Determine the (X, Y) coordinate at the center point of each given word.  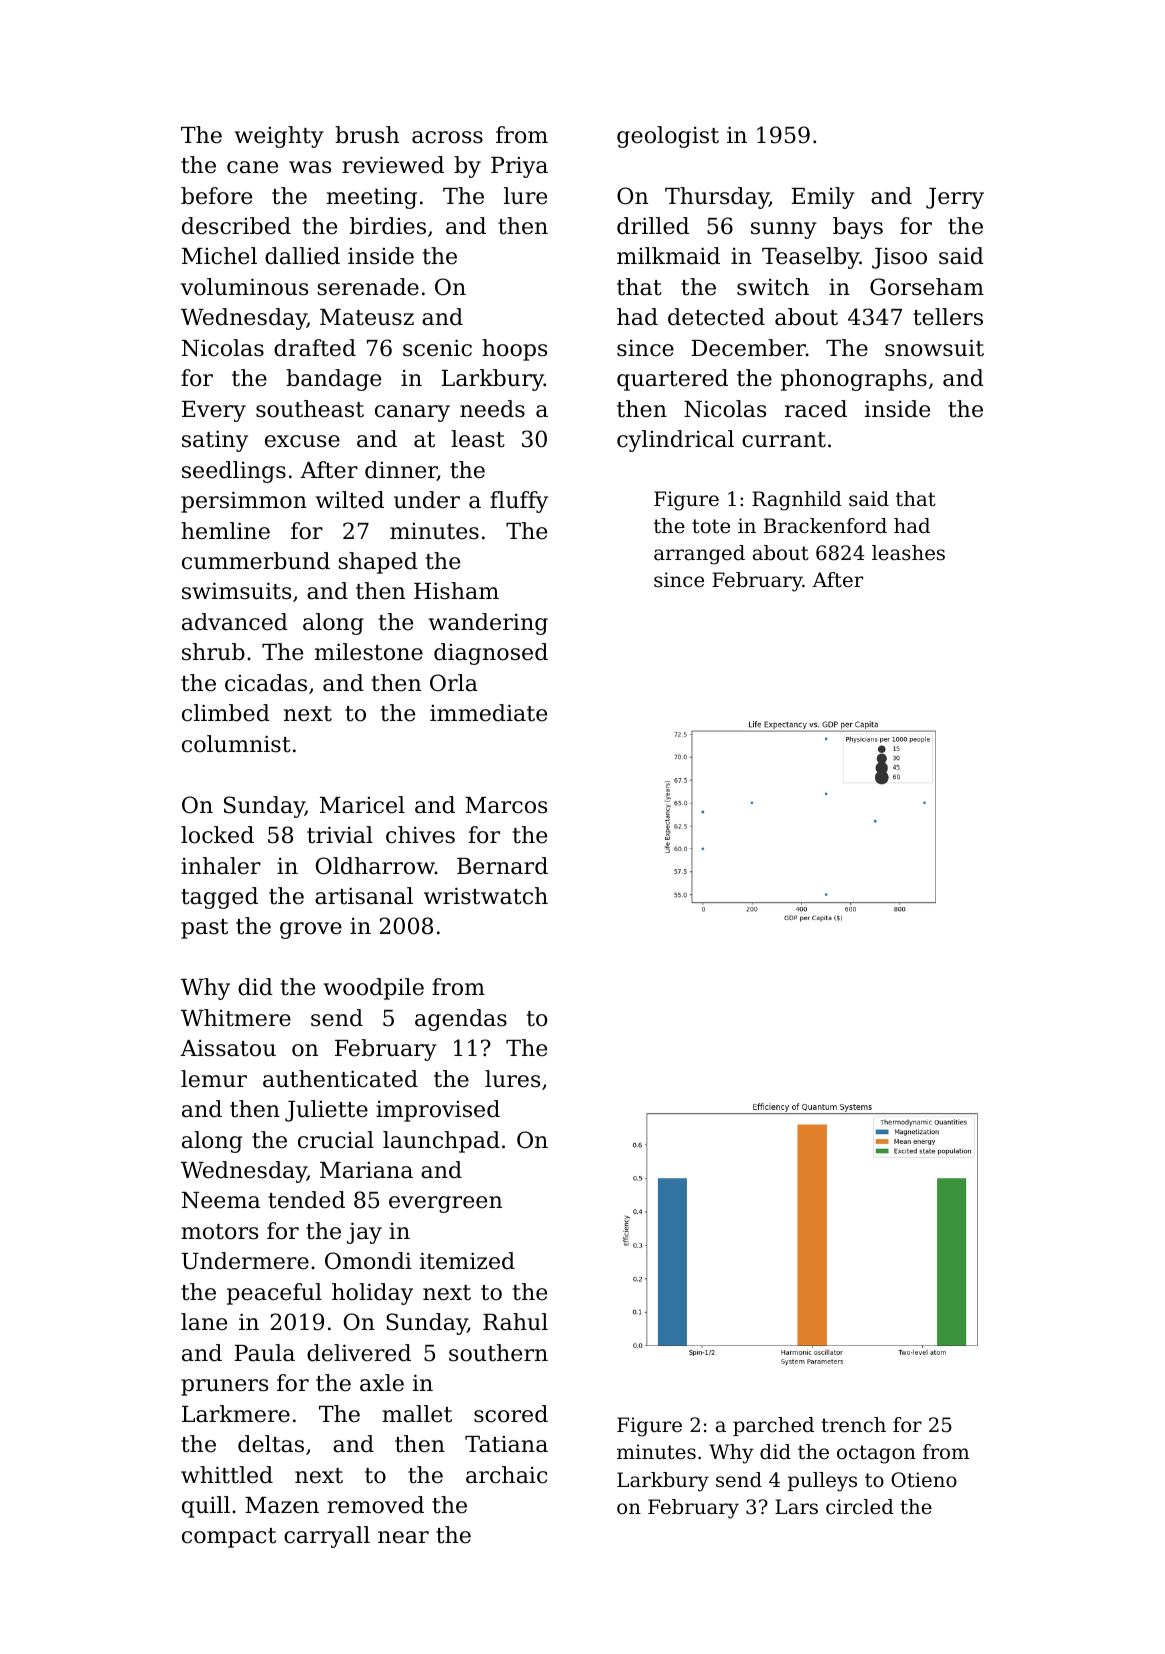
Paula (264, 1353)
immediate (488, 713)
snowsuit (934, 348)
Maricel (362, 805)
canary (412, 413)
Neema (221, 1200)
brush (367, 135)
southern (498, 1353)
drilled (653, 226)
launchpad (441, 1142)
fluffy (519, 502)
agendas (461, 1020)
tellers (948, 317)
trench (853, 1425)
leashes (908, 553)
